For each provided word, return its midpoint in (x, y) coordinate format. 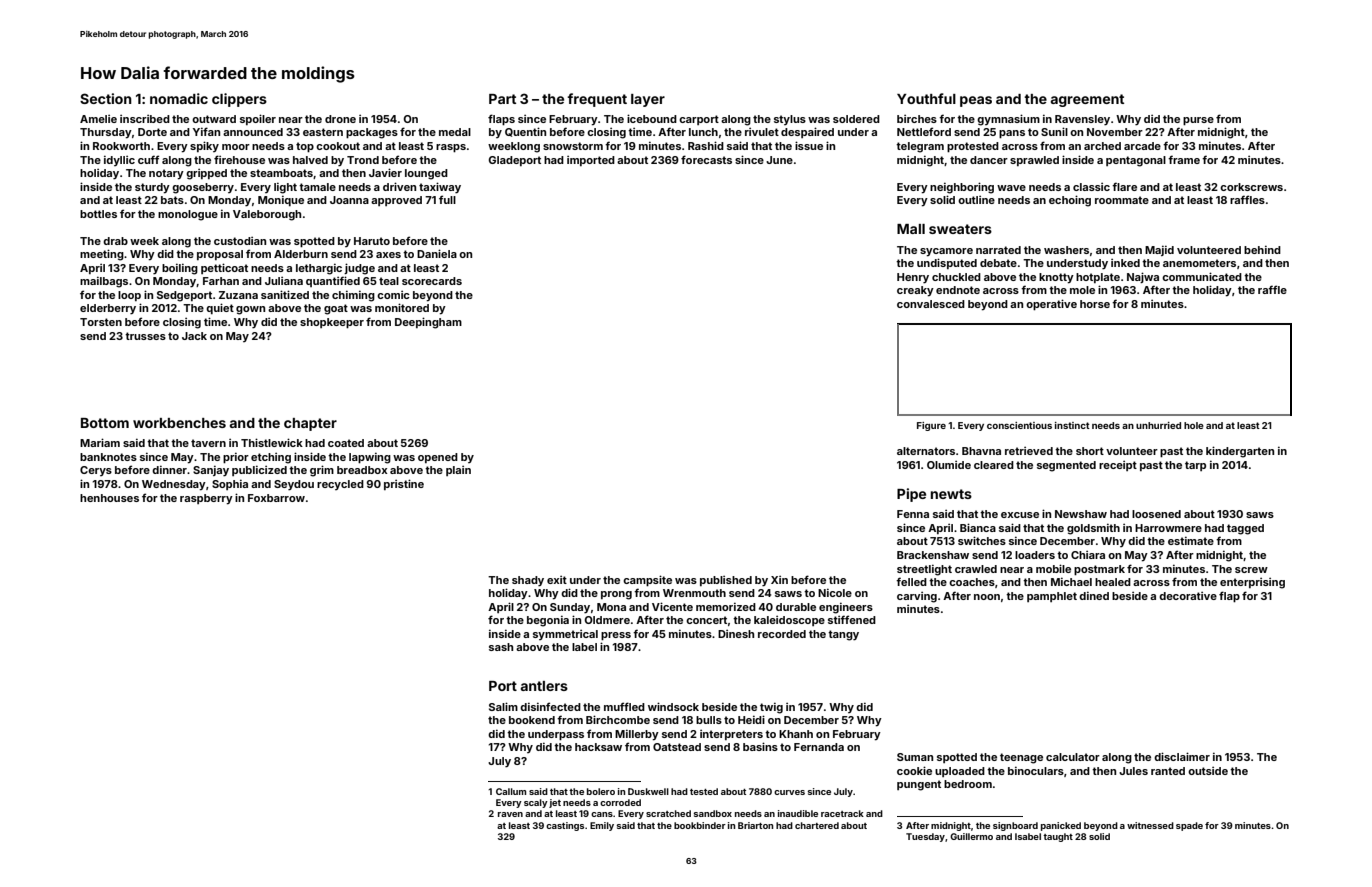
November (1115, 132)
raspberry (206, 499)
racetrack (842, 813)
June (779, 160)
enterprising (1252, 583)
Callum (511, 791)
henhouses (109, 498)
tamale (317, 187)
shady (528, 581)
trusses (145, 336)
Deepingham (428, 323)
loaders (1035, 555)
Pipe (911, 495)
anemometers (1199, 263)
